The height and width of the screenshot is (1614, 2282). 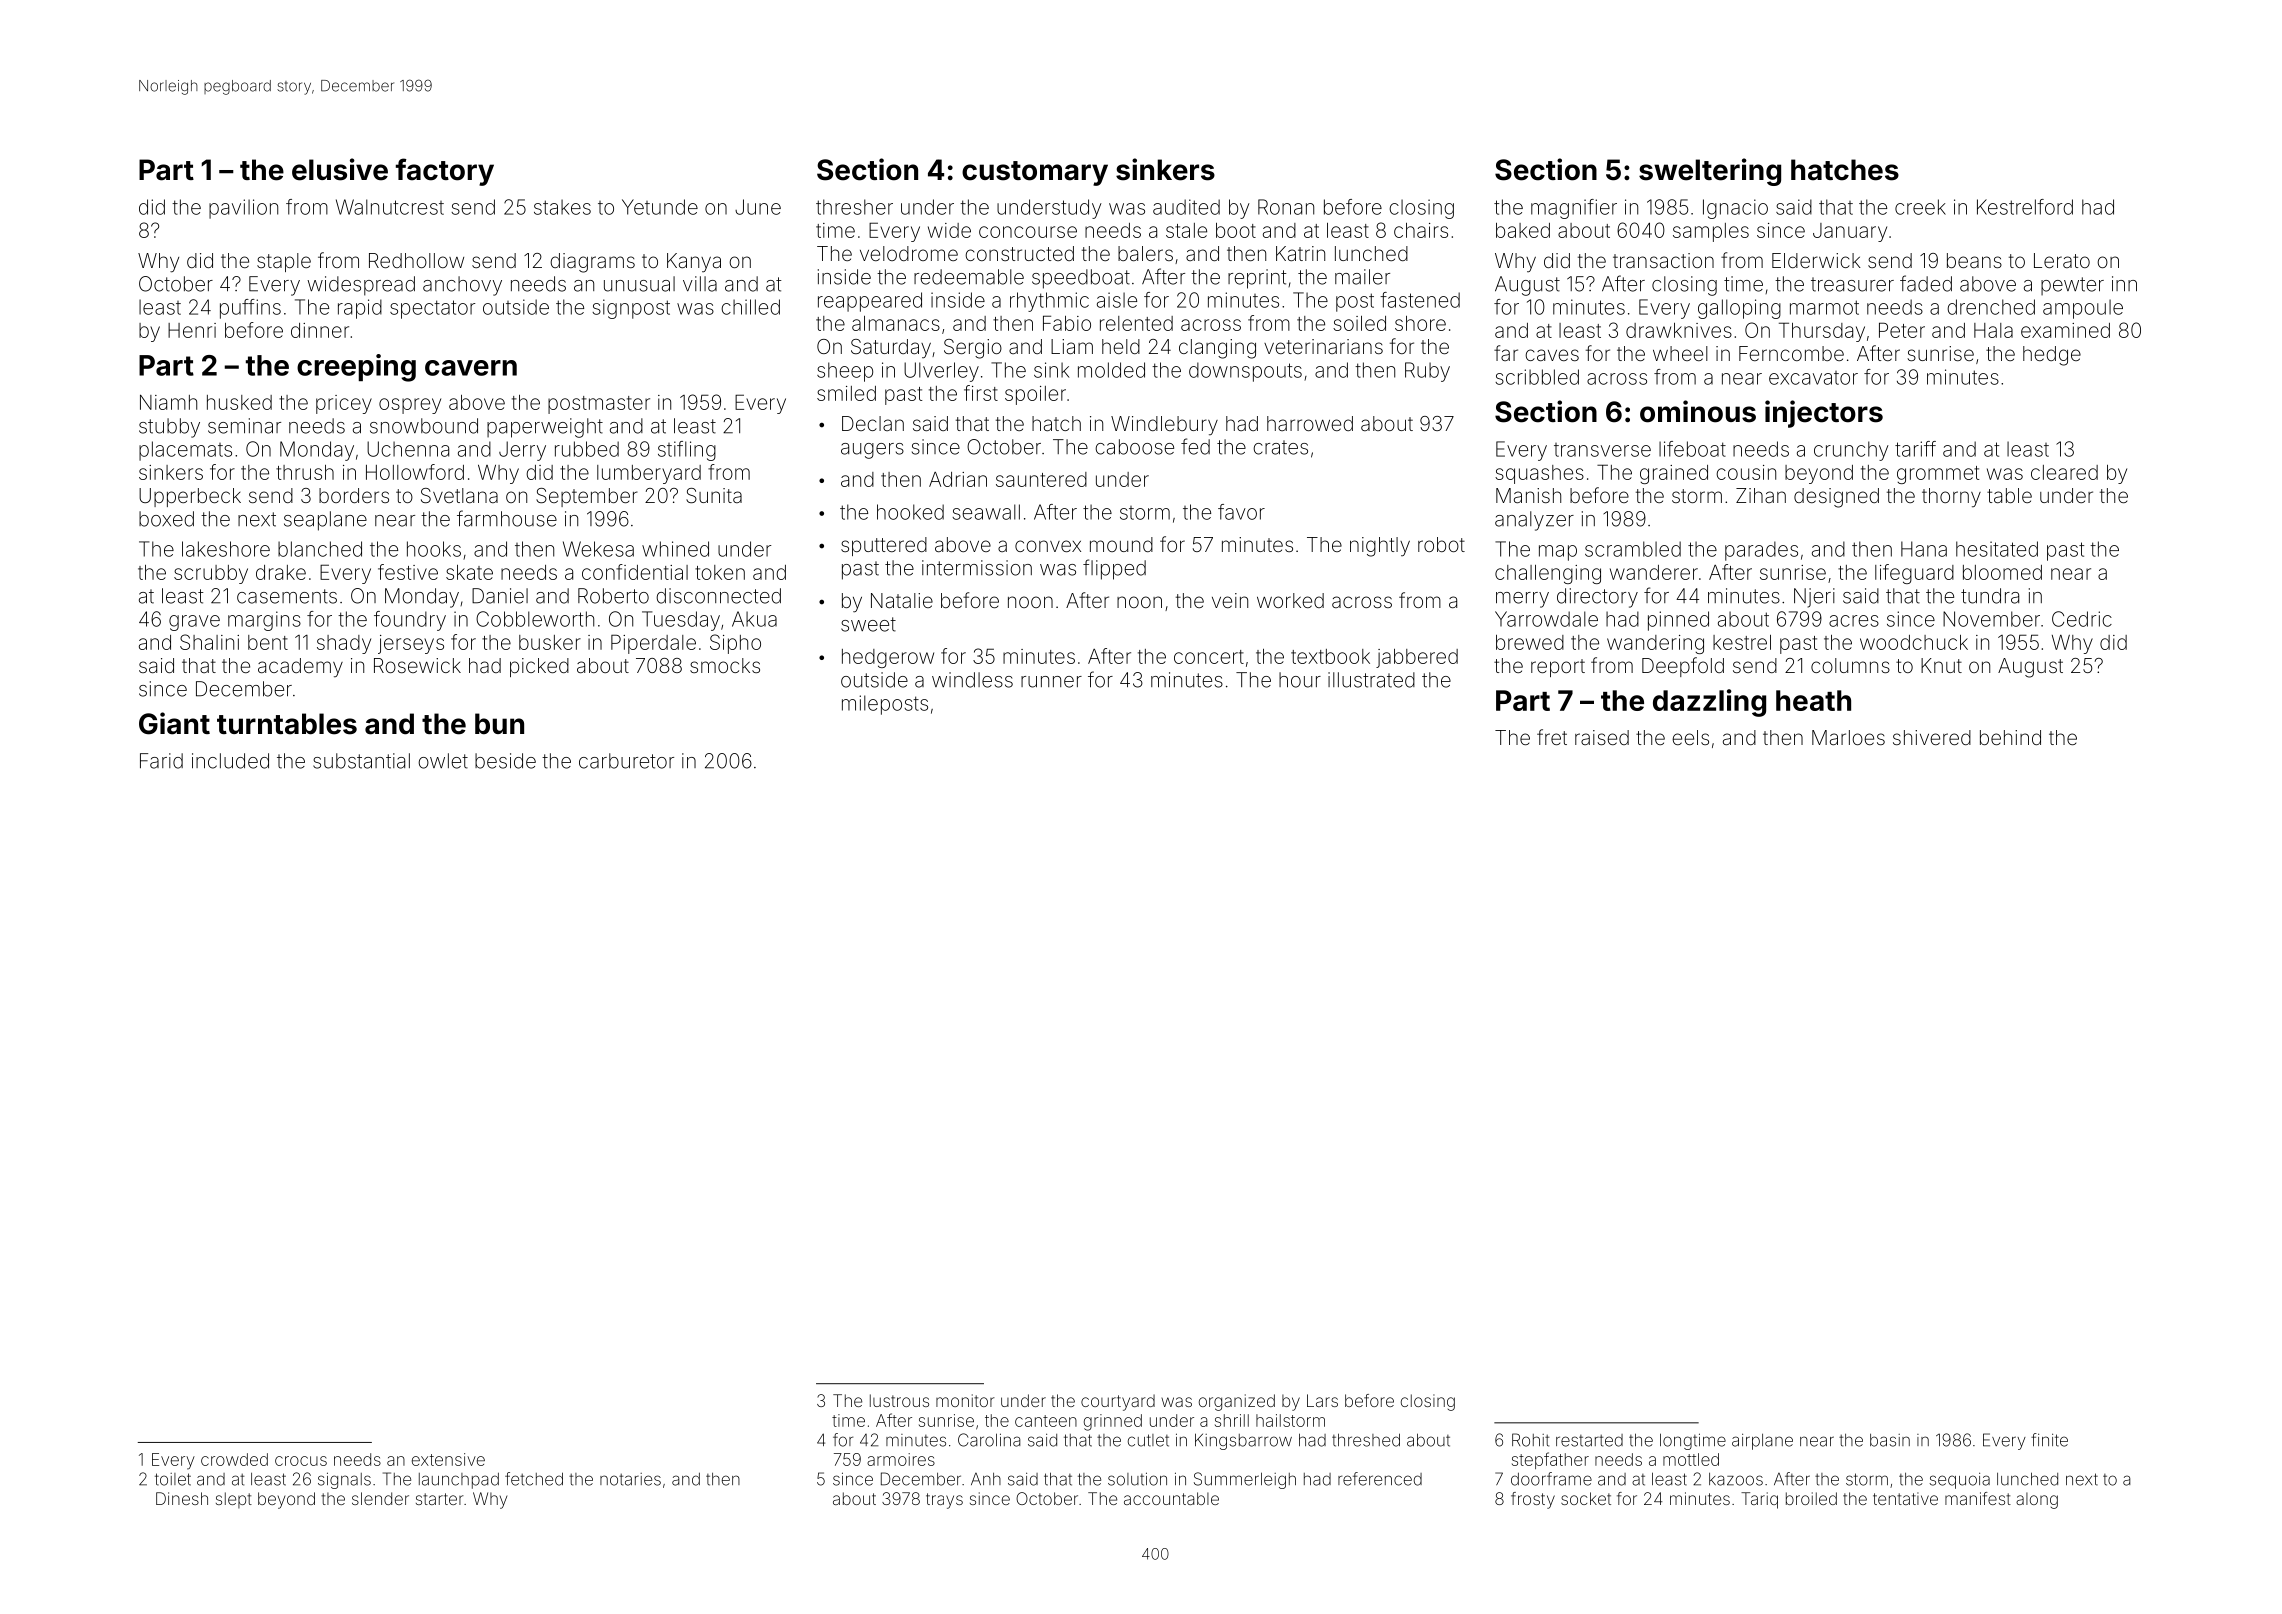 I want to click on fret, so click(x=1552, y=737).
